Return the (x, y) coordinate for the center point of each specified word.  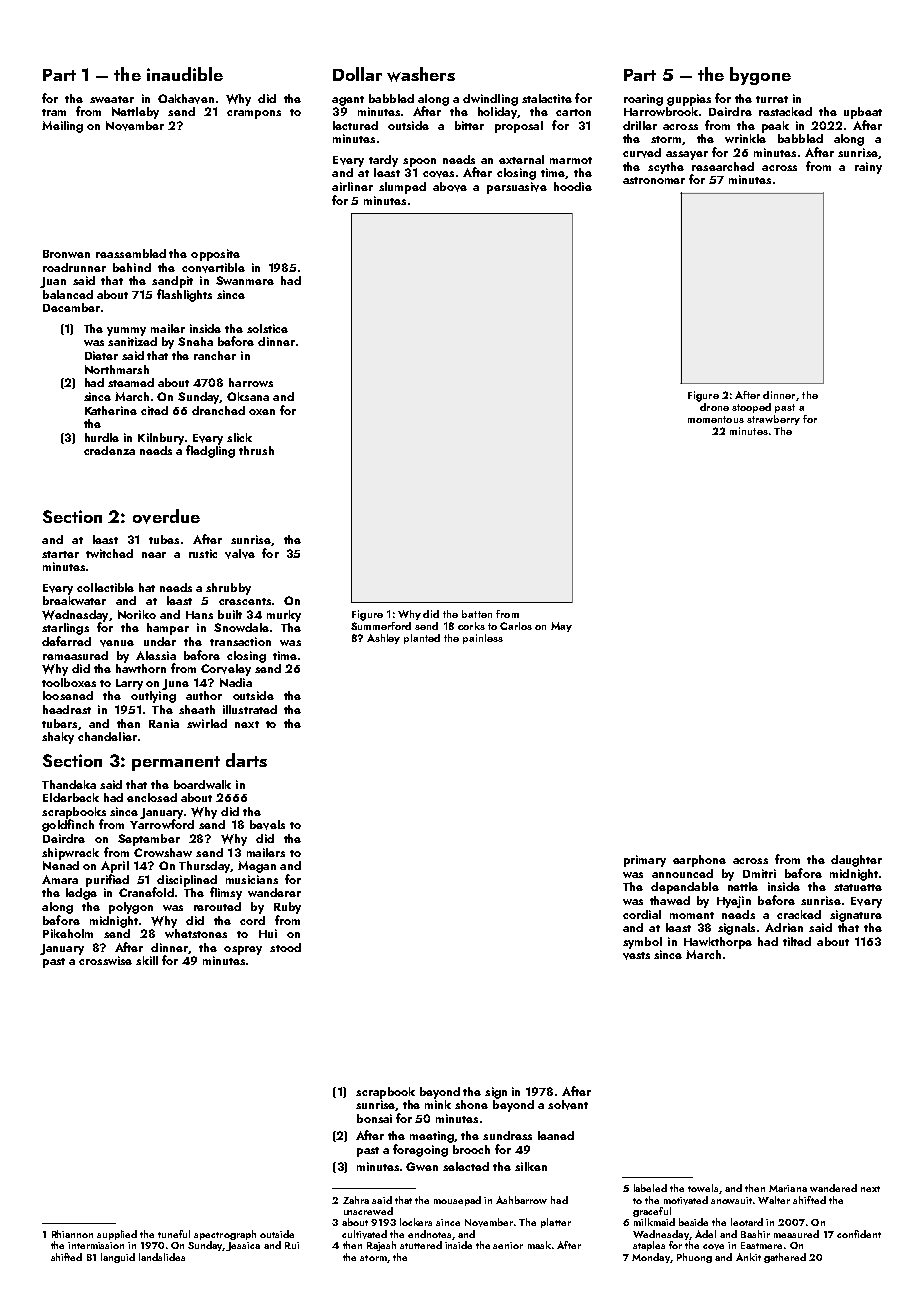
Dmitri (759, 873)
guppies (689, 100)
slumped (402, 188)
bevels (267, 825)
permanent (176, 763)
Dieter (101, 355)
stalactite (547, 98)
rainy (868, 168)
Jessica (243, 1246)
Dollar (357, 74)
